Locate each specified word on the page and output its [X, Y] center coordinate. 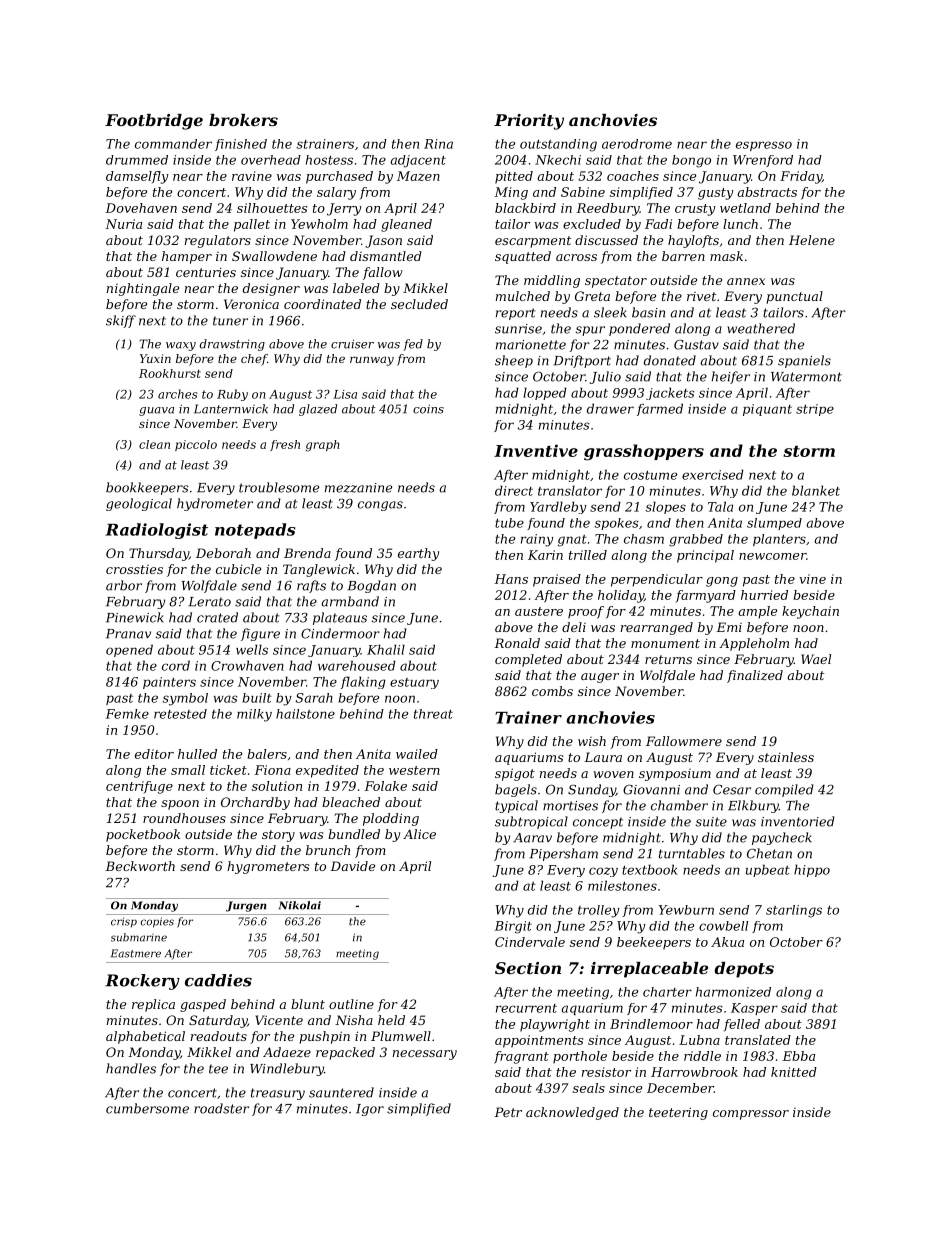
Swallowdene [274, 256]
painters [169, 683]
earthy [418, 554]
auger [600, 678]
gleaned [406, 225]
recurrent [526, 1008]
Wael [816, 659]
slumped [774, 524]
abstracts [767, 192]
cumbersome [147, 1108]
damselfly [137, 177]
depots [744, 970]
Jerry [344, 209]
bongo [691, 161]
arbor [124, 585]
